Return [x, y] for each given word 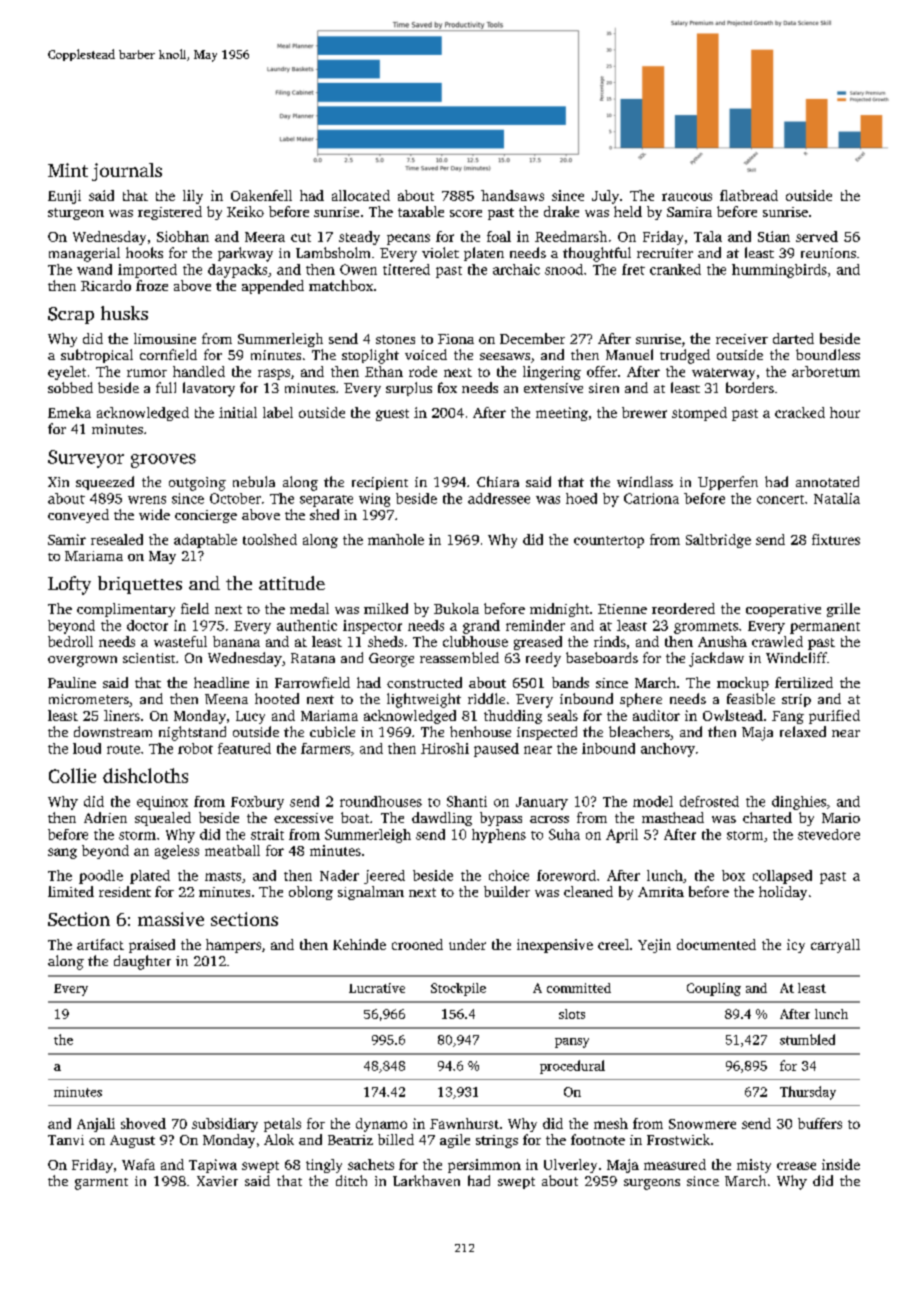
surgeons [652, 1184]
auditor [656, 715]
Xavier [217, 1181]
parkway [245, 254]
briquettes [140, 585]
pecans [408, 239]
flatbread [749, 195]
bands [570, 682]
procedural [572, 1067]
